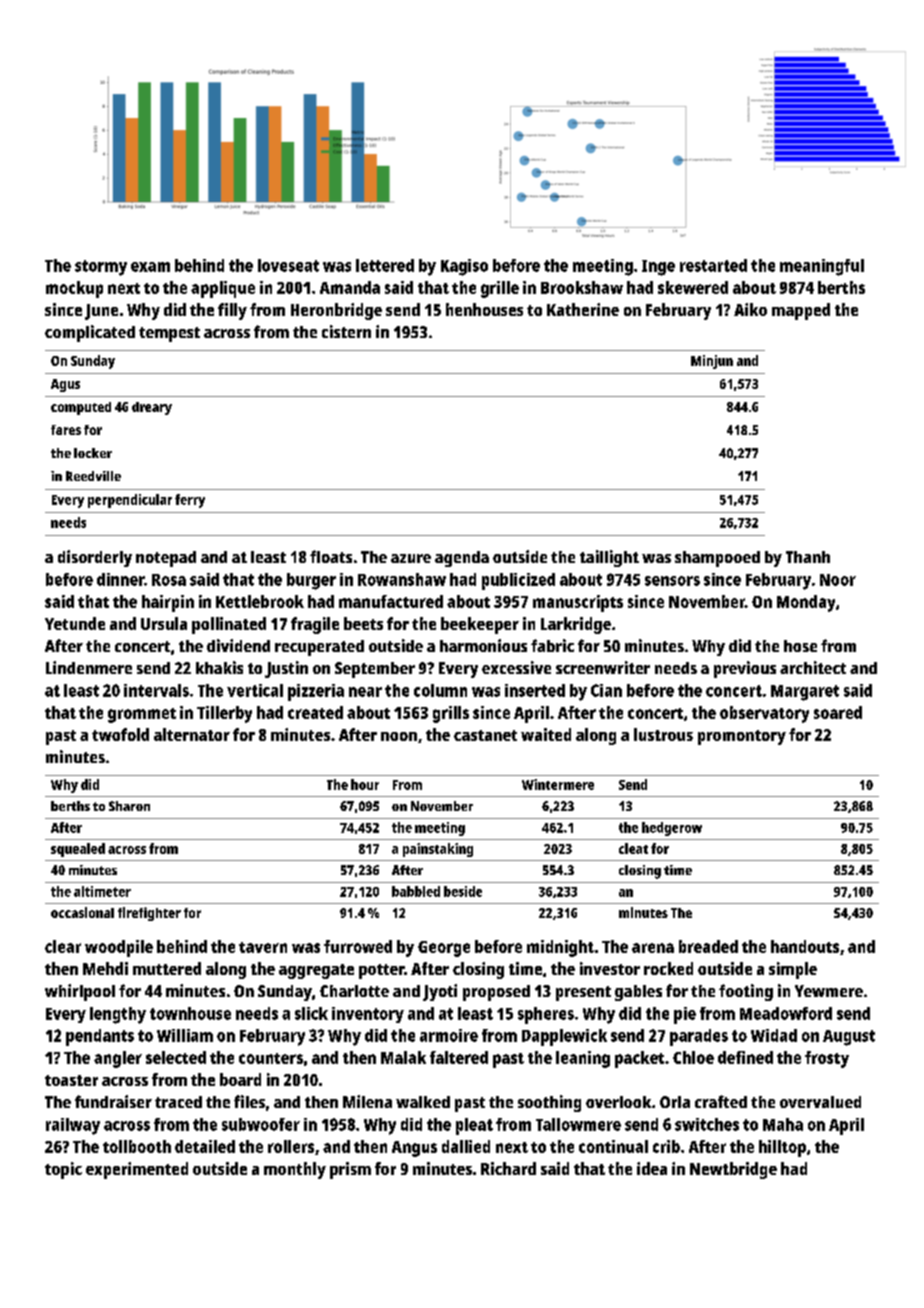 The image size is (924, 1308). What do you see at coordinates (82, 912) in the document?
I see `occasional` at bounding box center [82, 912].
